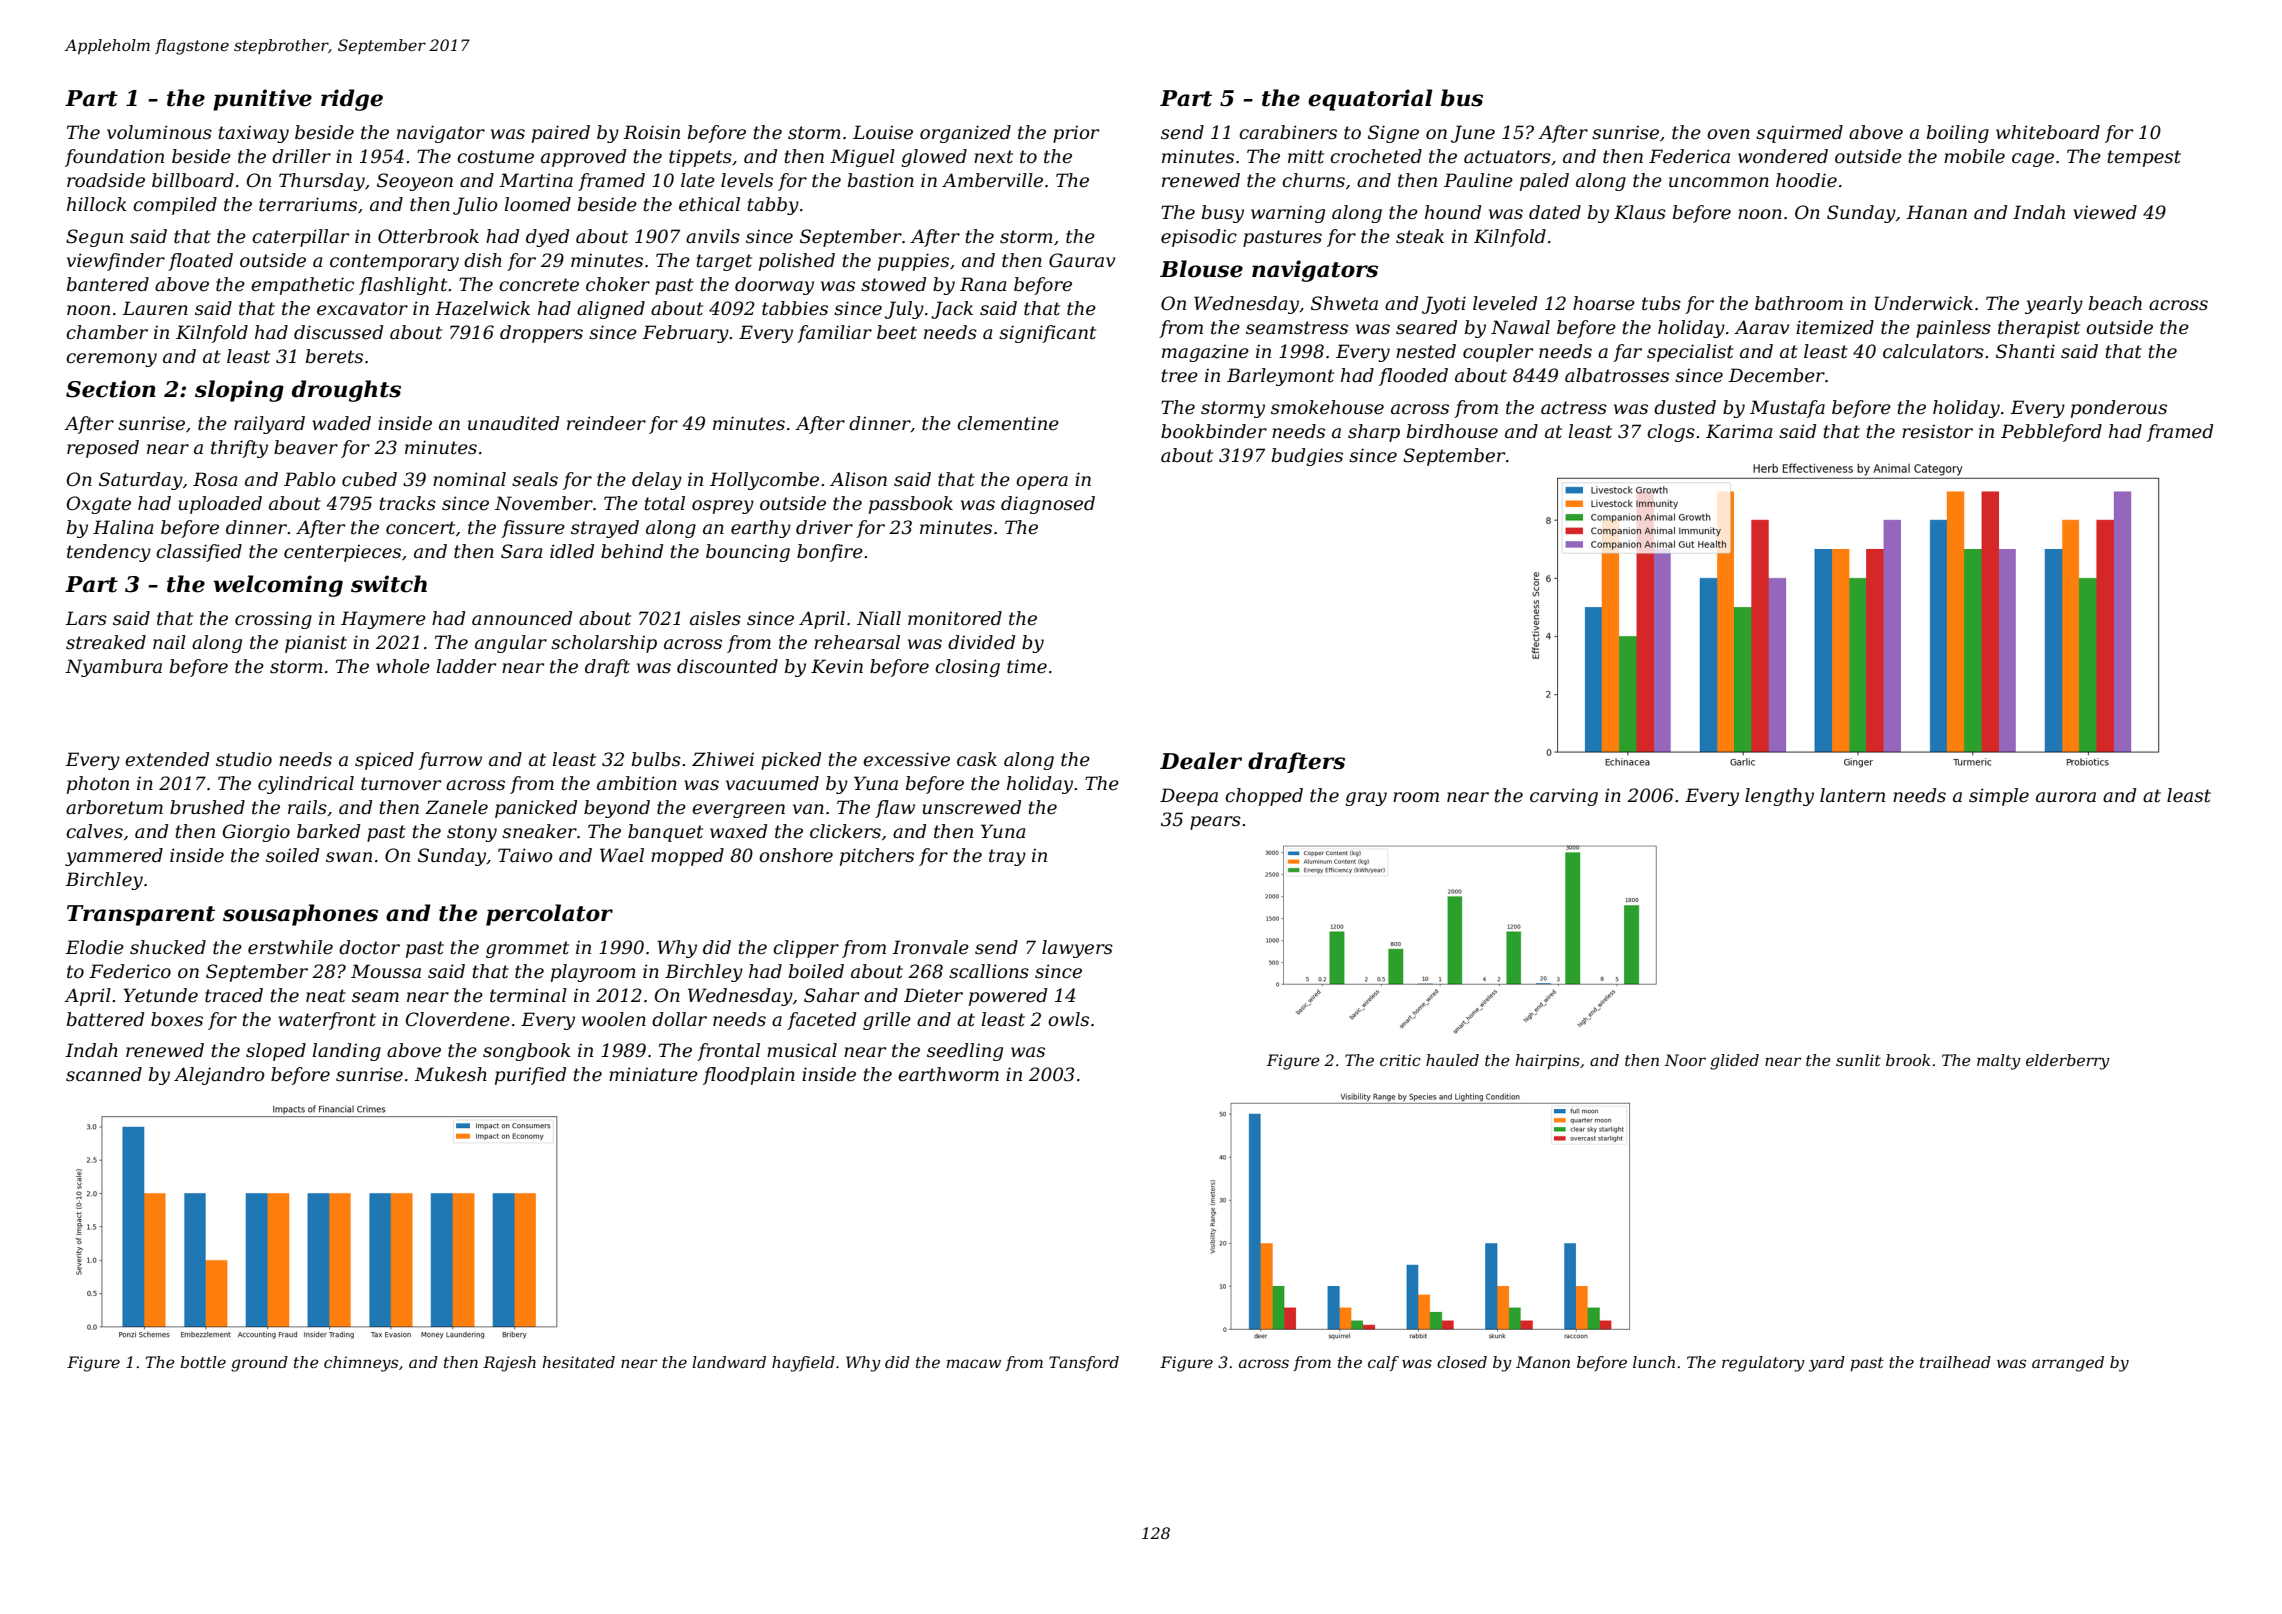  Describe the element at coordinates (1958, 134) in the page. I see `boiling` at that location.
